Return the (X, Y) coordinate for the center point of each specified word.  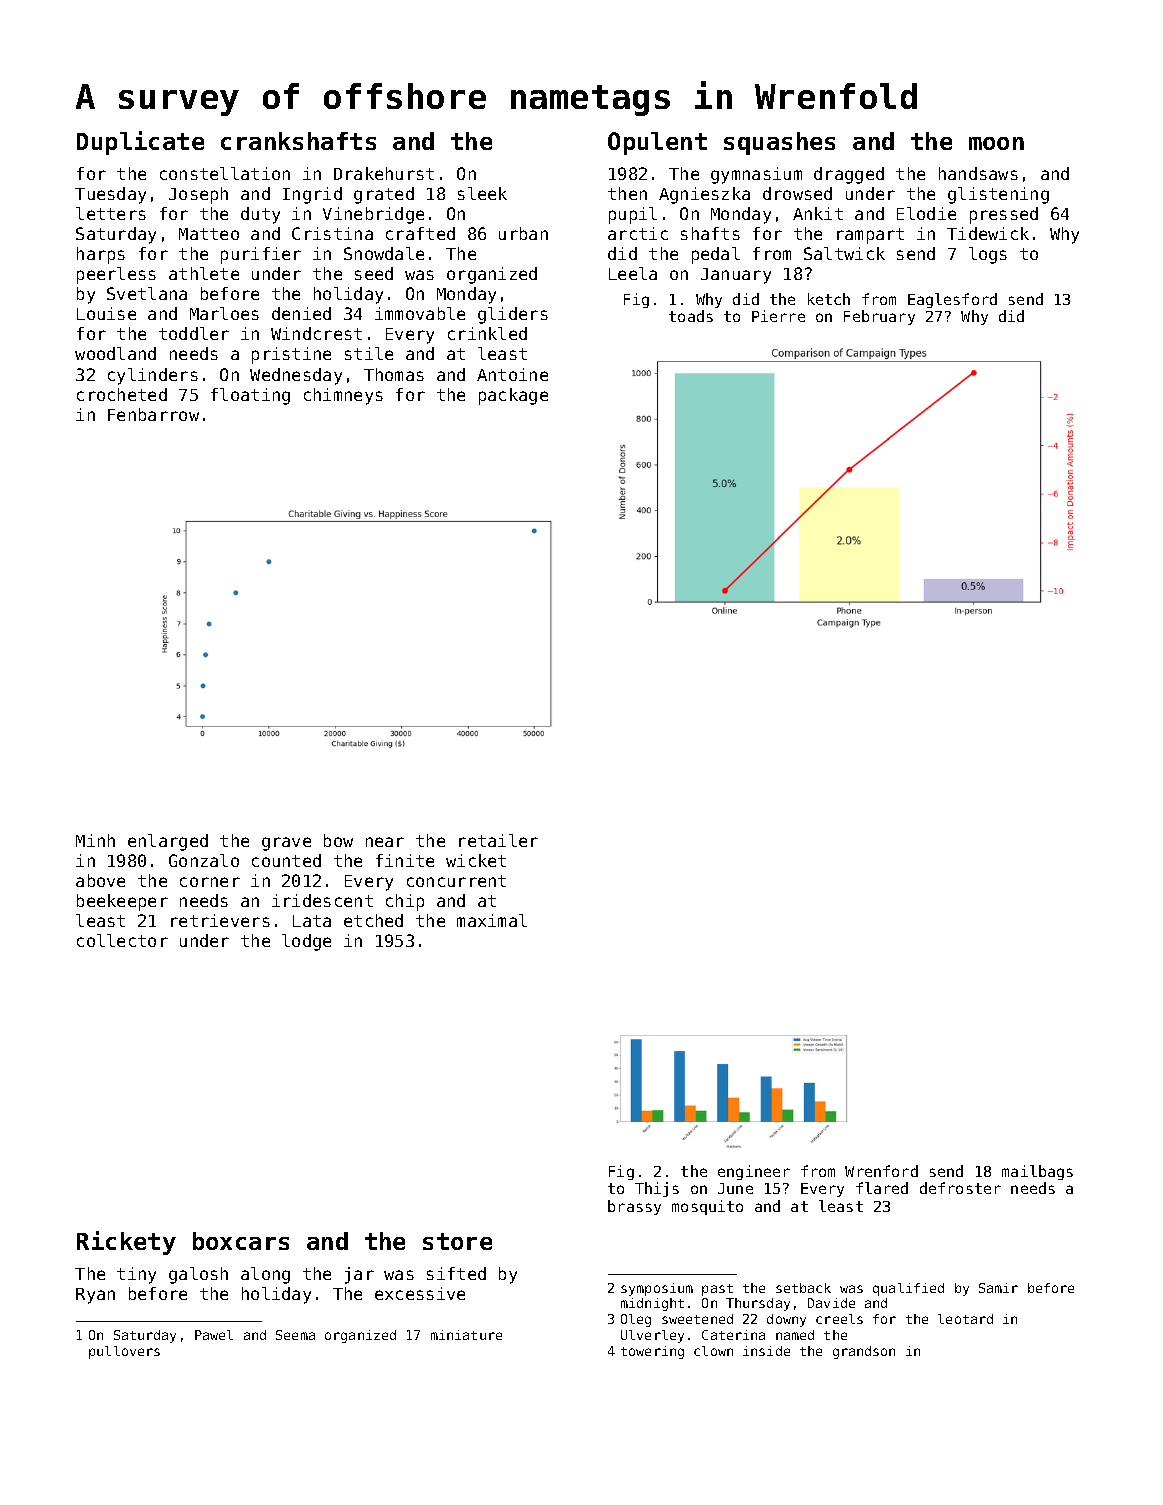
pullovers (124, 1352)
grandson (864, 1352)
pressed (1004, 215)
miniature (466, 1335)
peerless (116, 275)
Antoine (512, 374)
